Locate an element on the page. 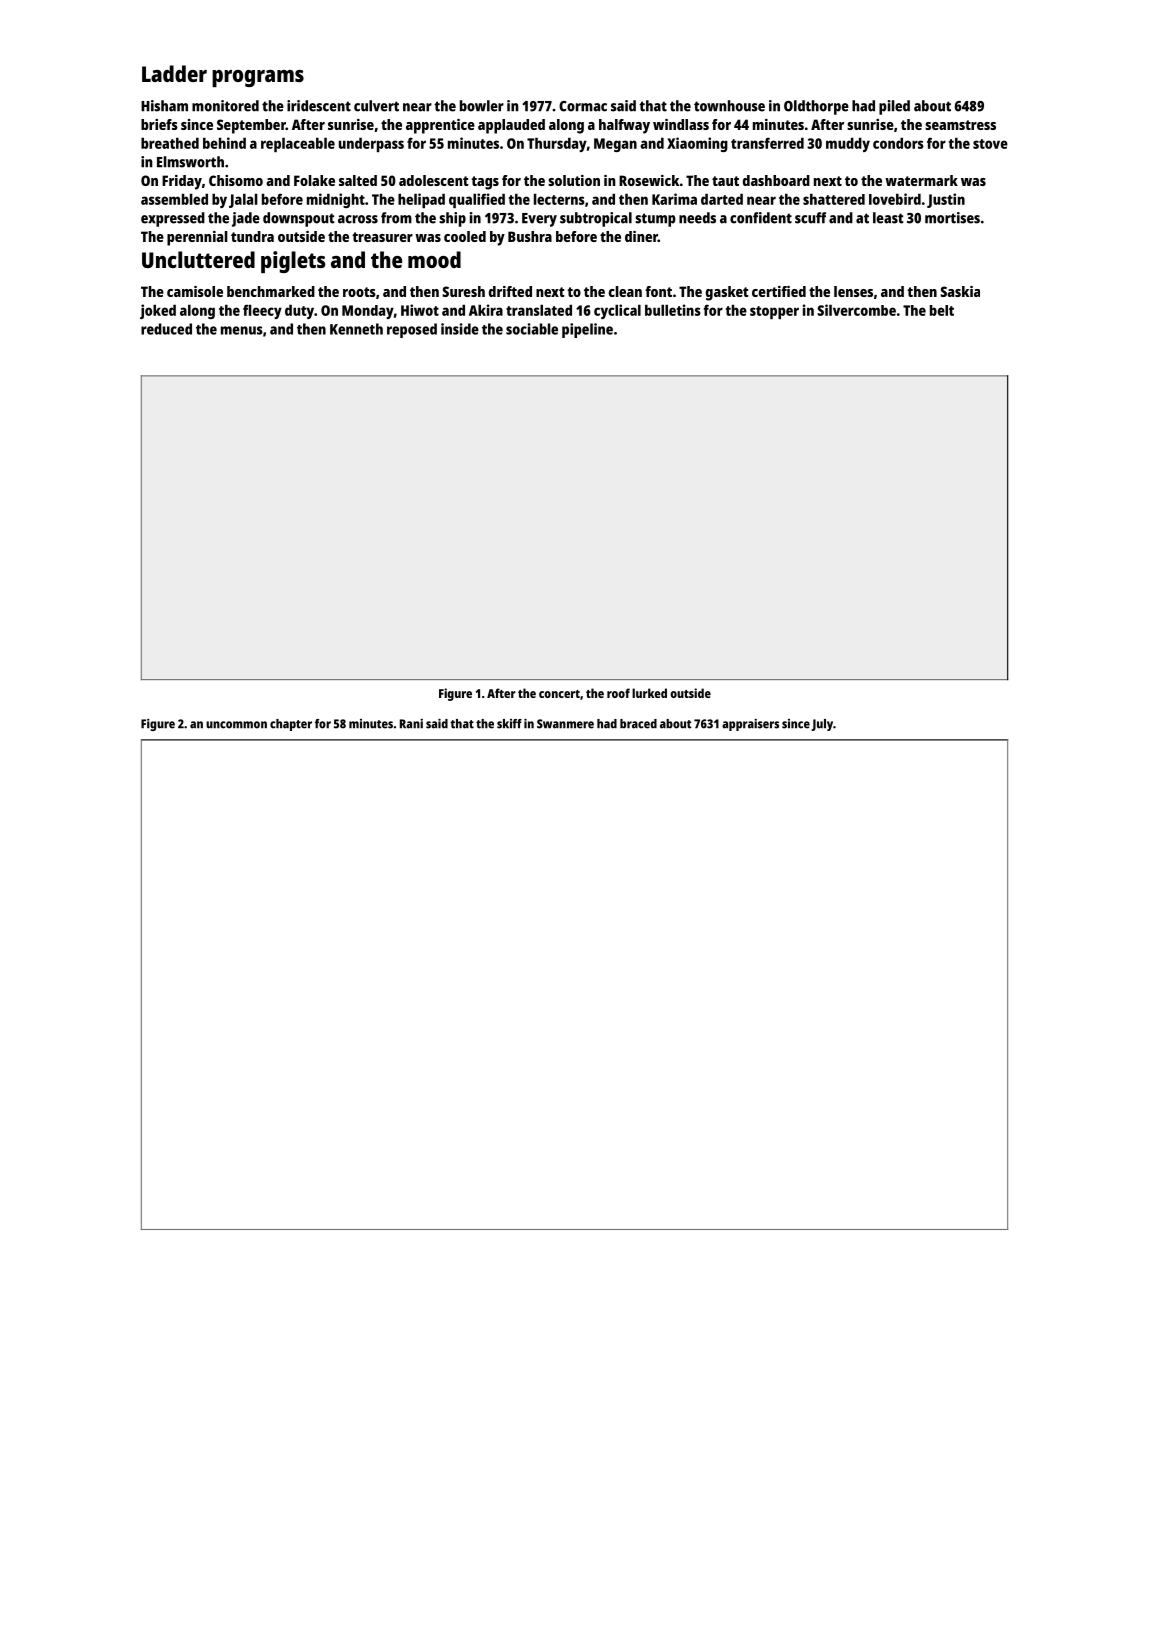  belt is located at coordinates (942, 310).
